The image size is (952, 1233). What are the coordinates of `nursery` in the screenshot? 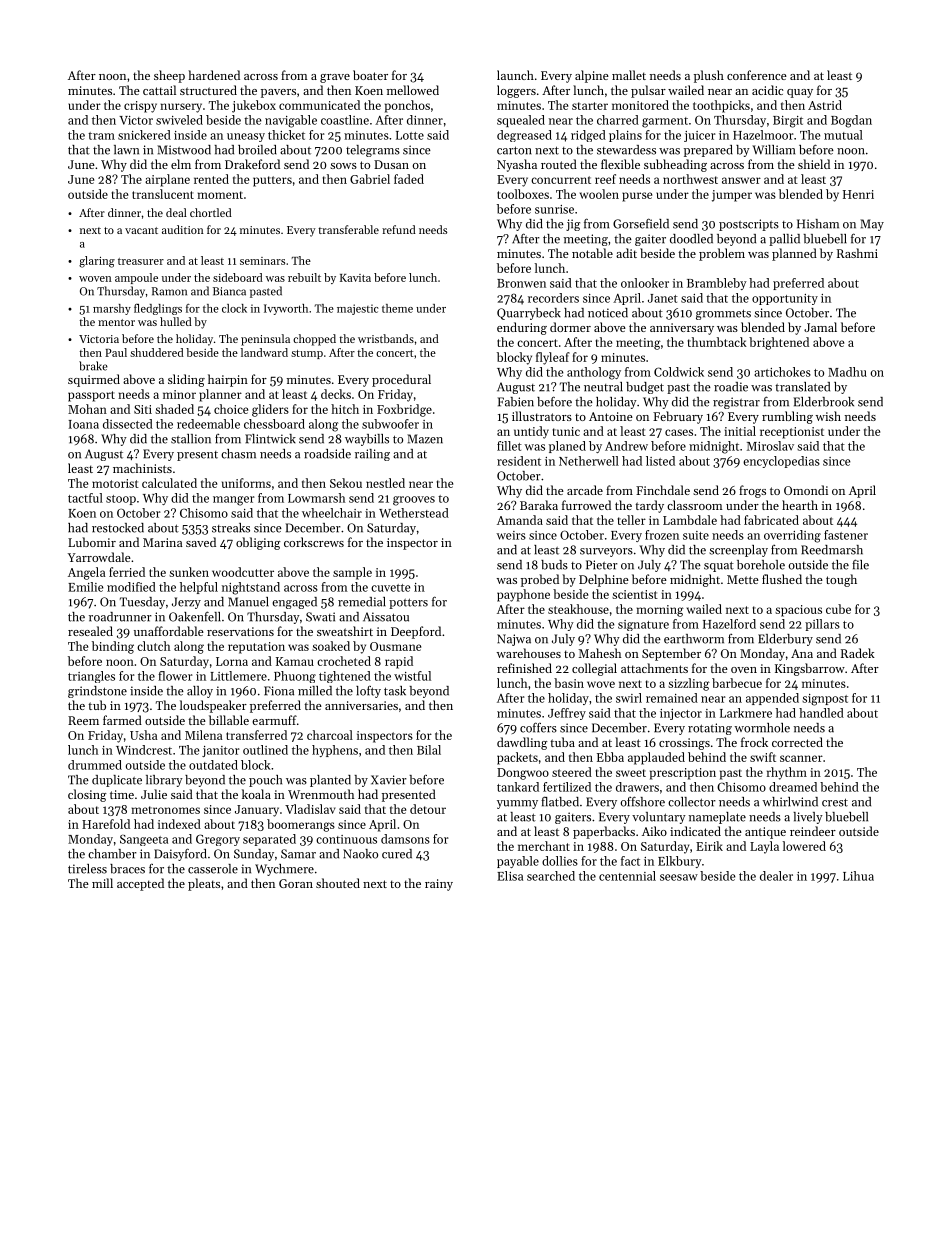 It's located at (181, 108).
